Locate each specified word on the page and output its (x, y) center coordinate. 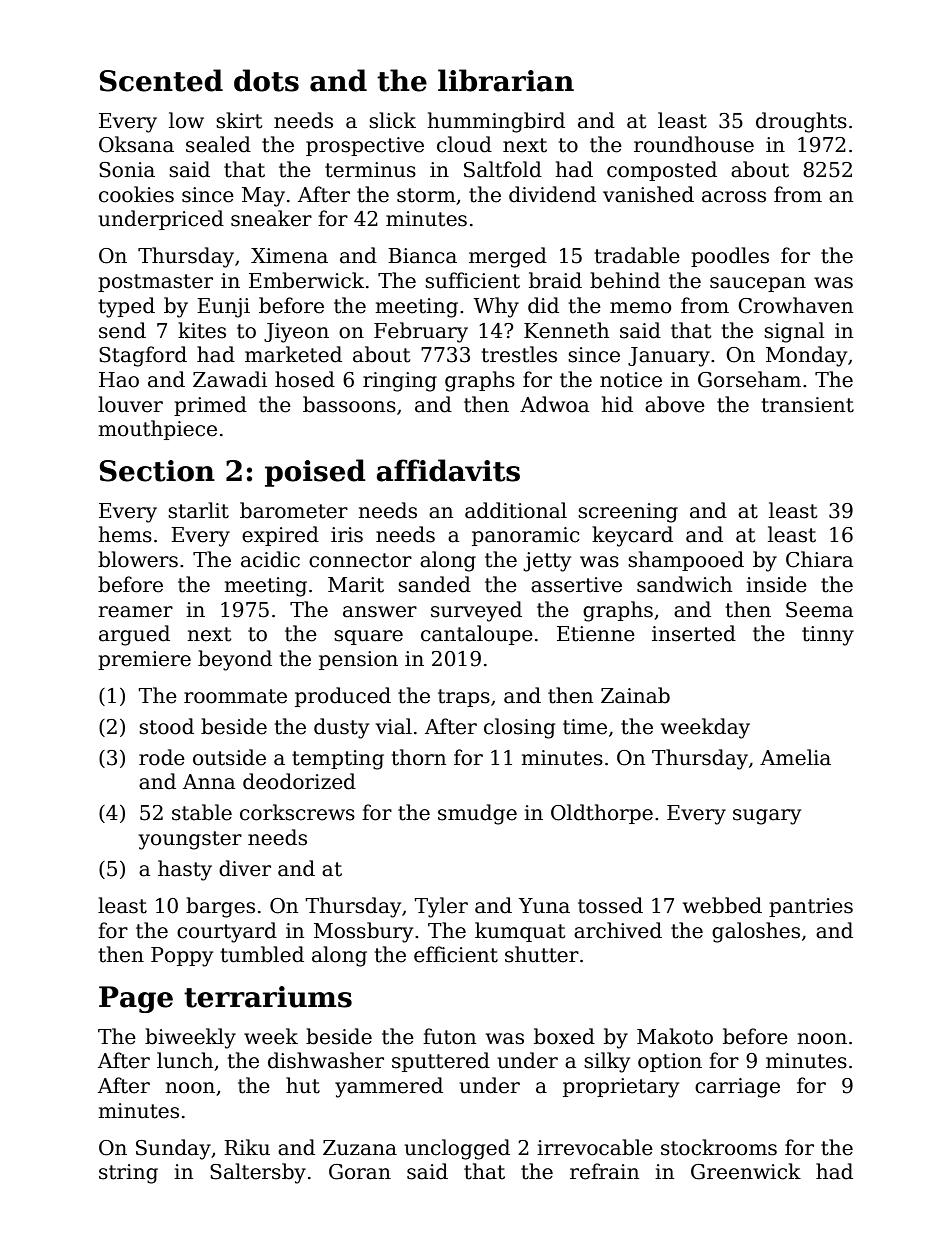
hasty (185, 870)
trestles (519, 354)
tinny (828, 636)
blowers (138, 559)
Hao (119, 380)
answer (380, 612)
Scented (161, 80)
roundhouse (694, 144)
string (128, 1174)
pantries (811, 907)
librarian (506, 80)
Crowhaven (795, 305)
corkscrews (297, 812)
